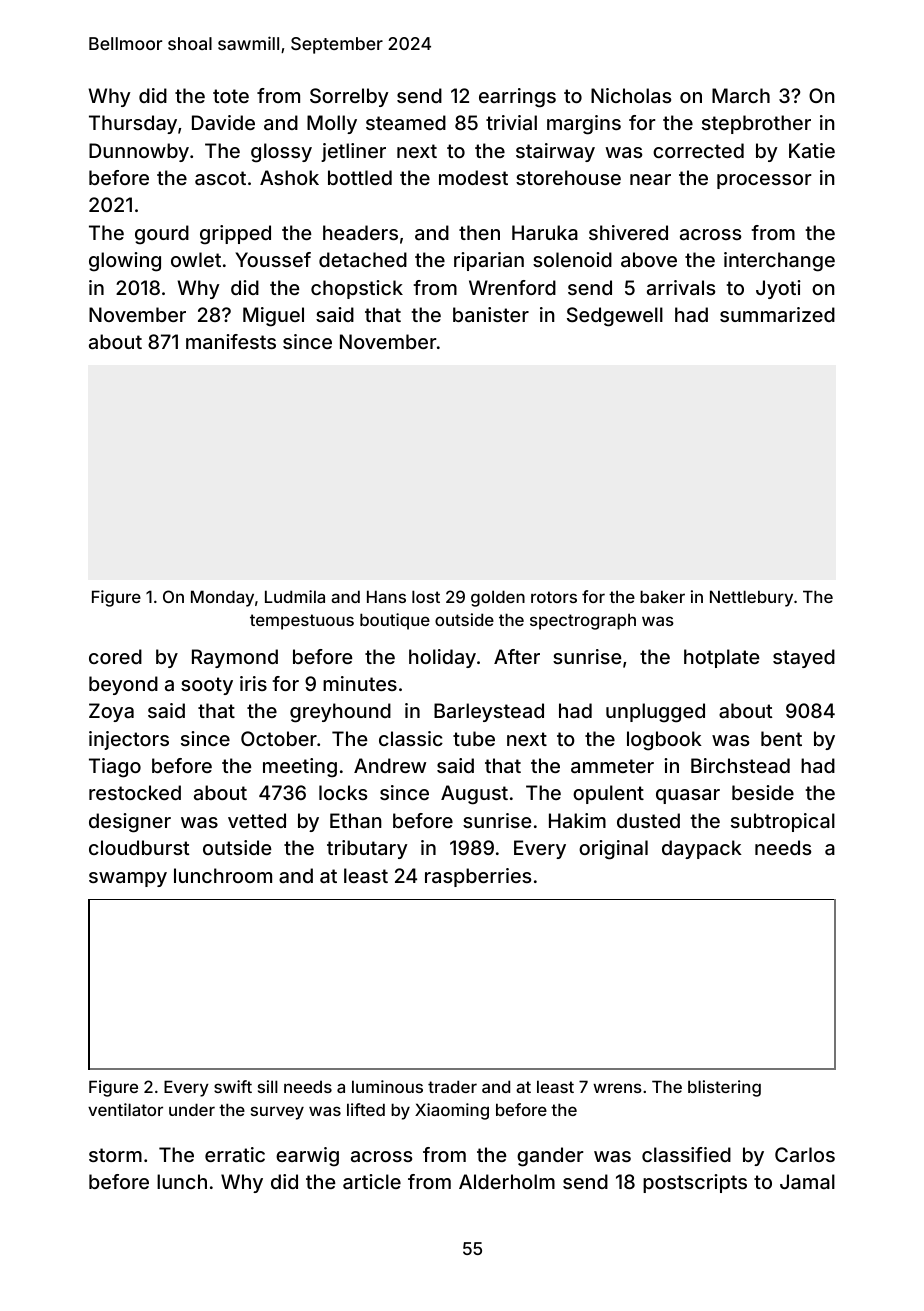  Describe the element at coordinates (115, 1155) in the page. I see `storm` at that location.
